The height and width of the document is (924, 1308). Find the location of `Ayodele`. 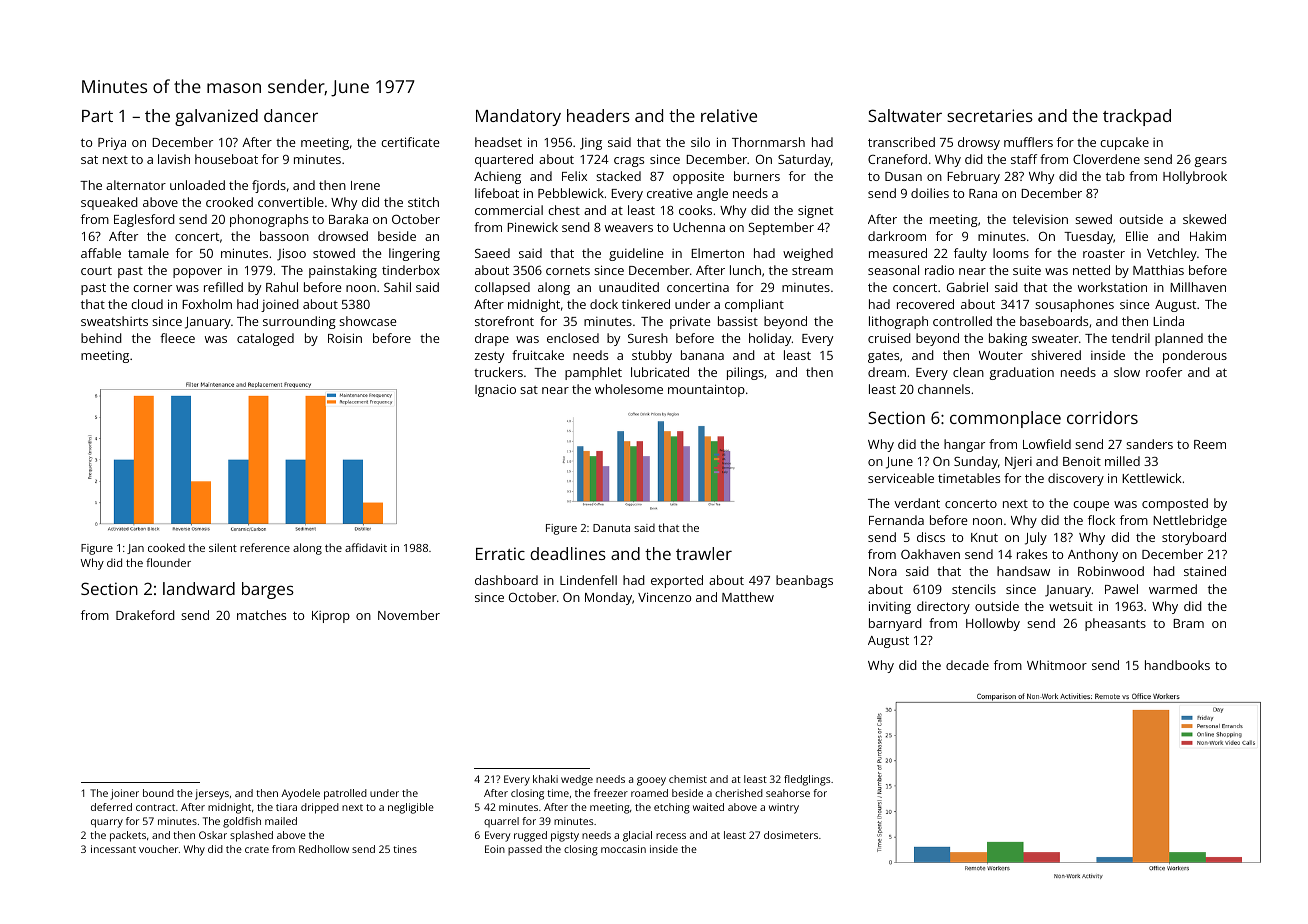

Ayodele is located at coordinates (300, 794).
